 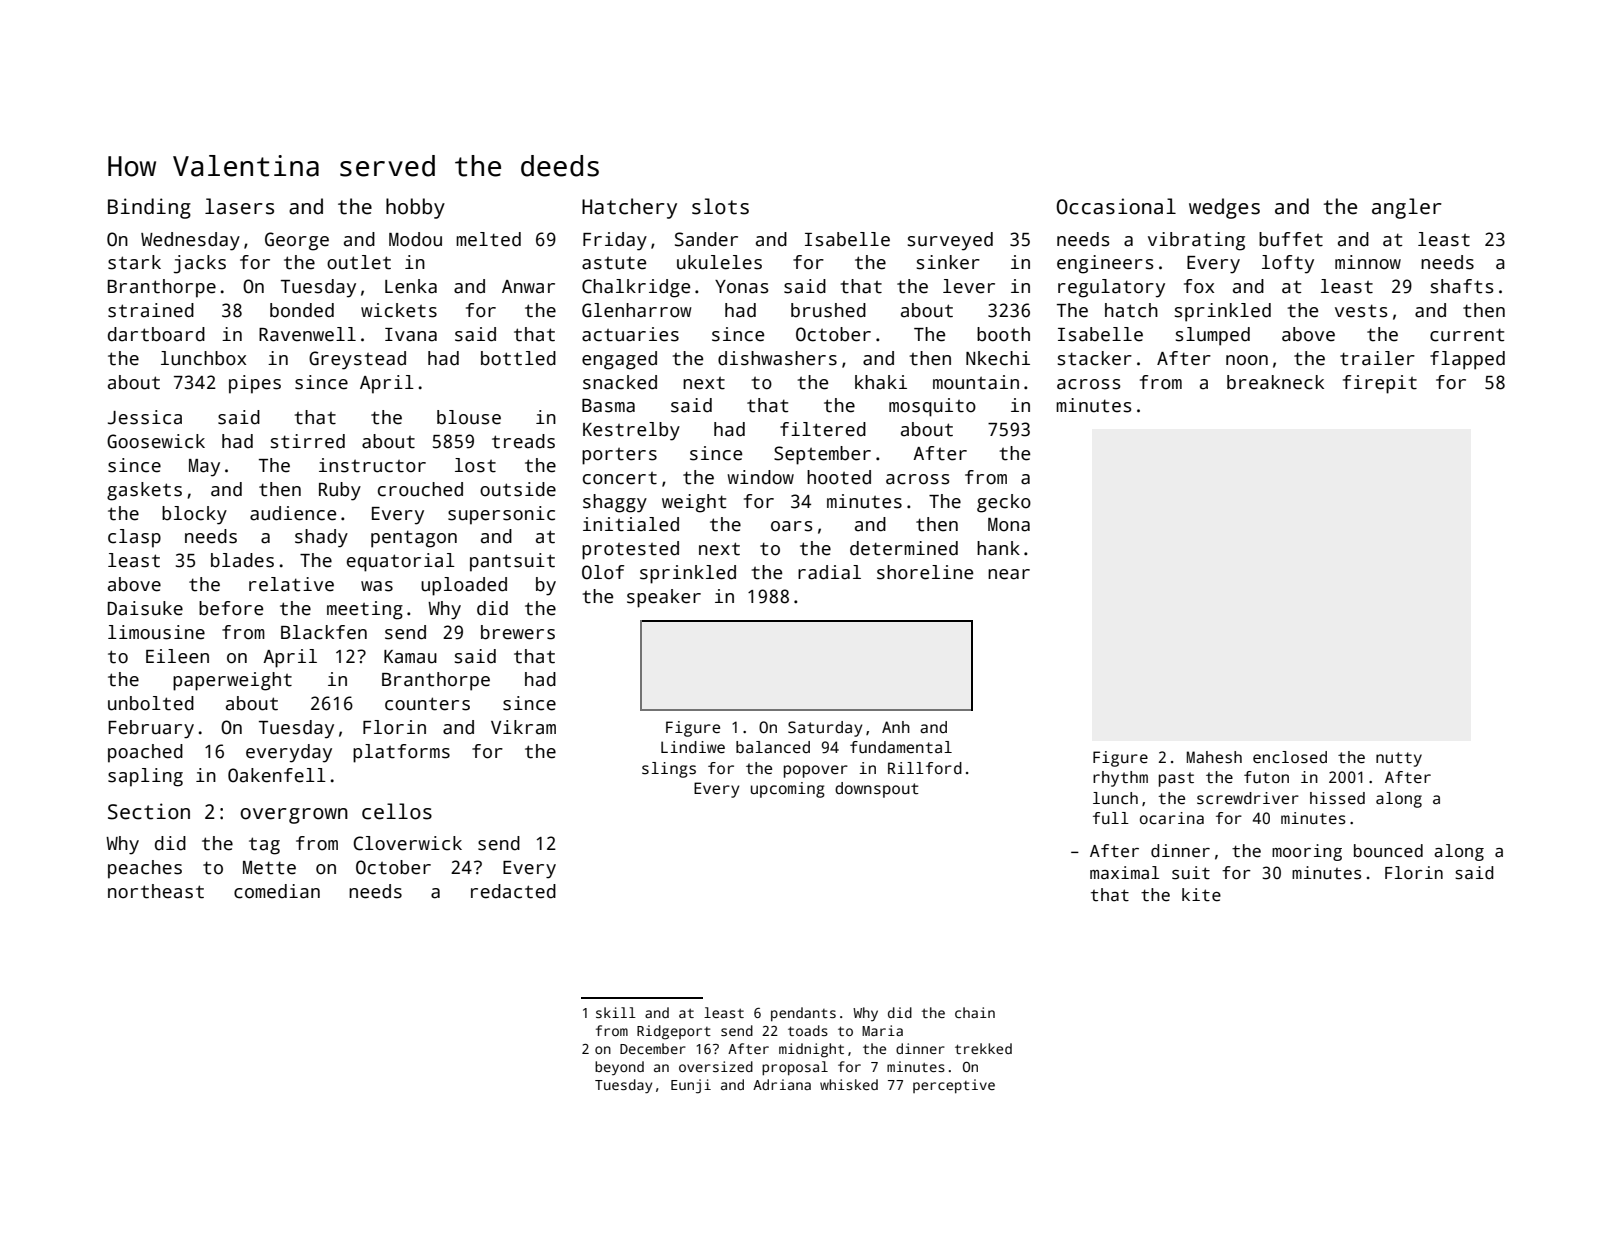 What do you see at coordinates (631, 524) in the page?
I see `initialed` at bounding box center [631, 524].
